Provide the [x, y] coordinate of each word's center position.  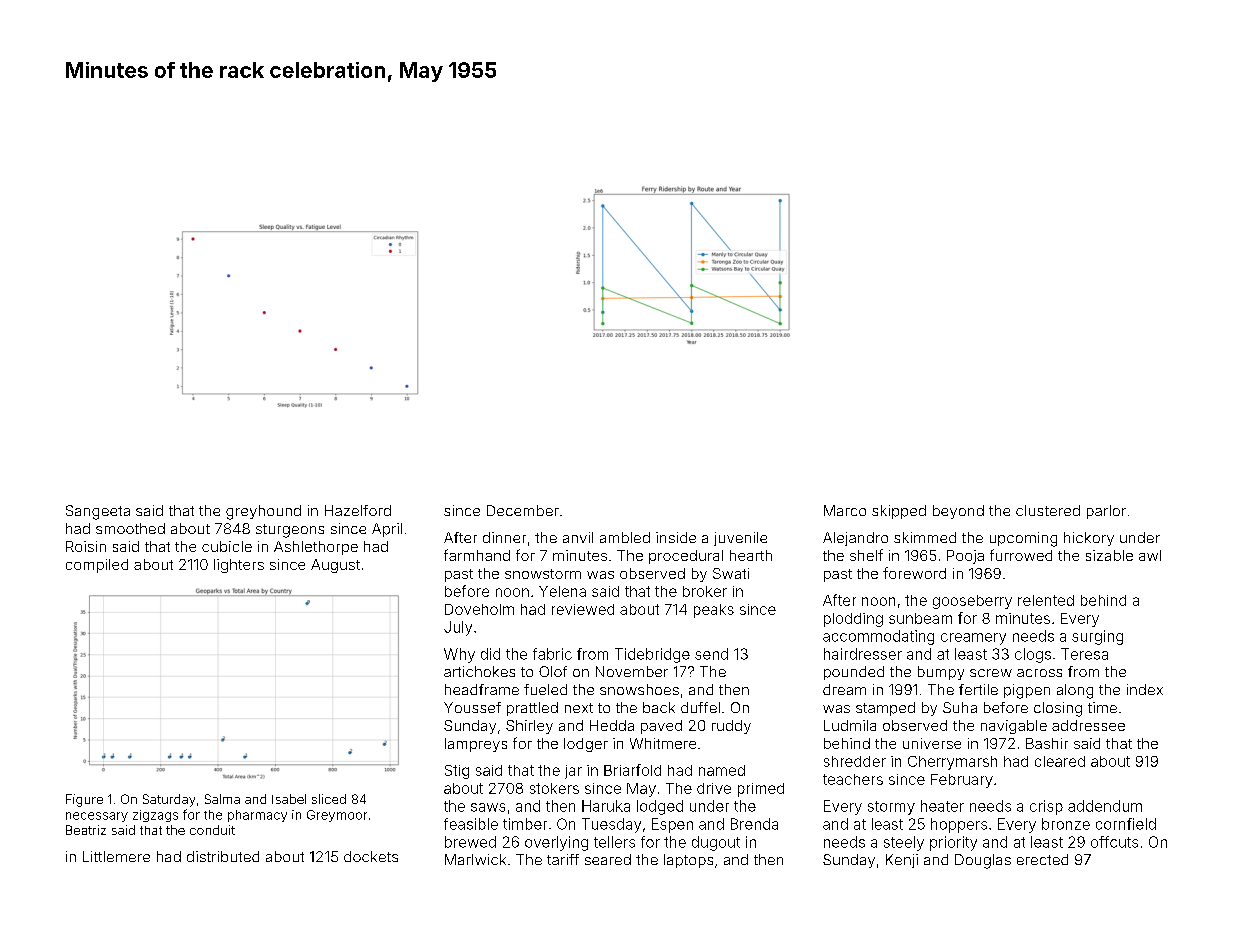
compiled [97, 566]
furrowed [1021, 555]
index [1145, 689]
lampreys [476, 745]
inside [676, 537]
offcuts [1114, 842]
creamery [973, 639]
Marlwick [475, 859]
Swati [731, 573]
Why [459, 655]
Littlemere [116, 856]
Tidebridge [652, 655]
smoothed [130, 528]
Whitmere [663, 743]
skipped [899, 512]
